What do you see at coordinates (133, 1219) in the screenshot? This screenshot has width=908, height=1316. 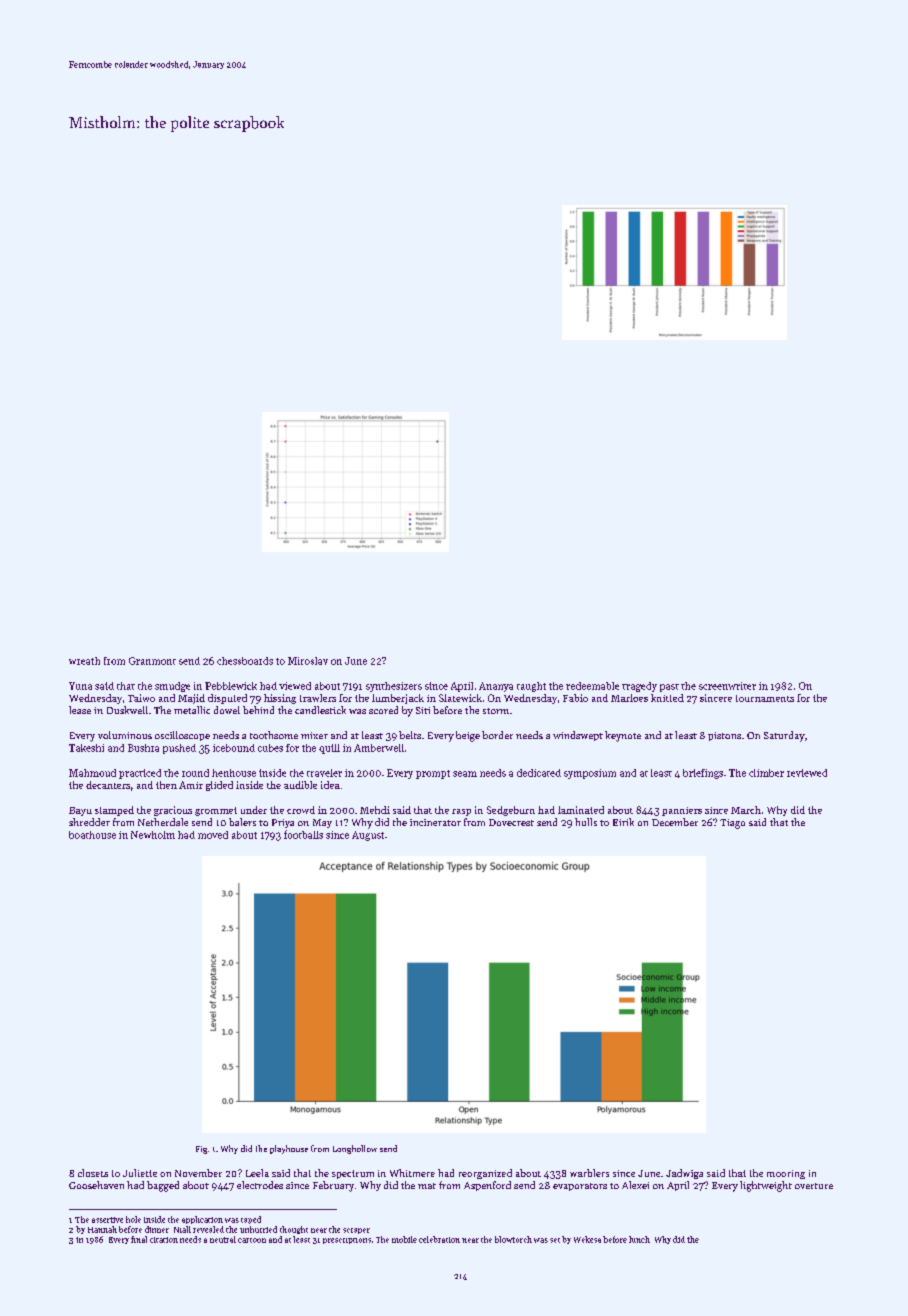 I see `hole` at bounding box center [133, 1219].
